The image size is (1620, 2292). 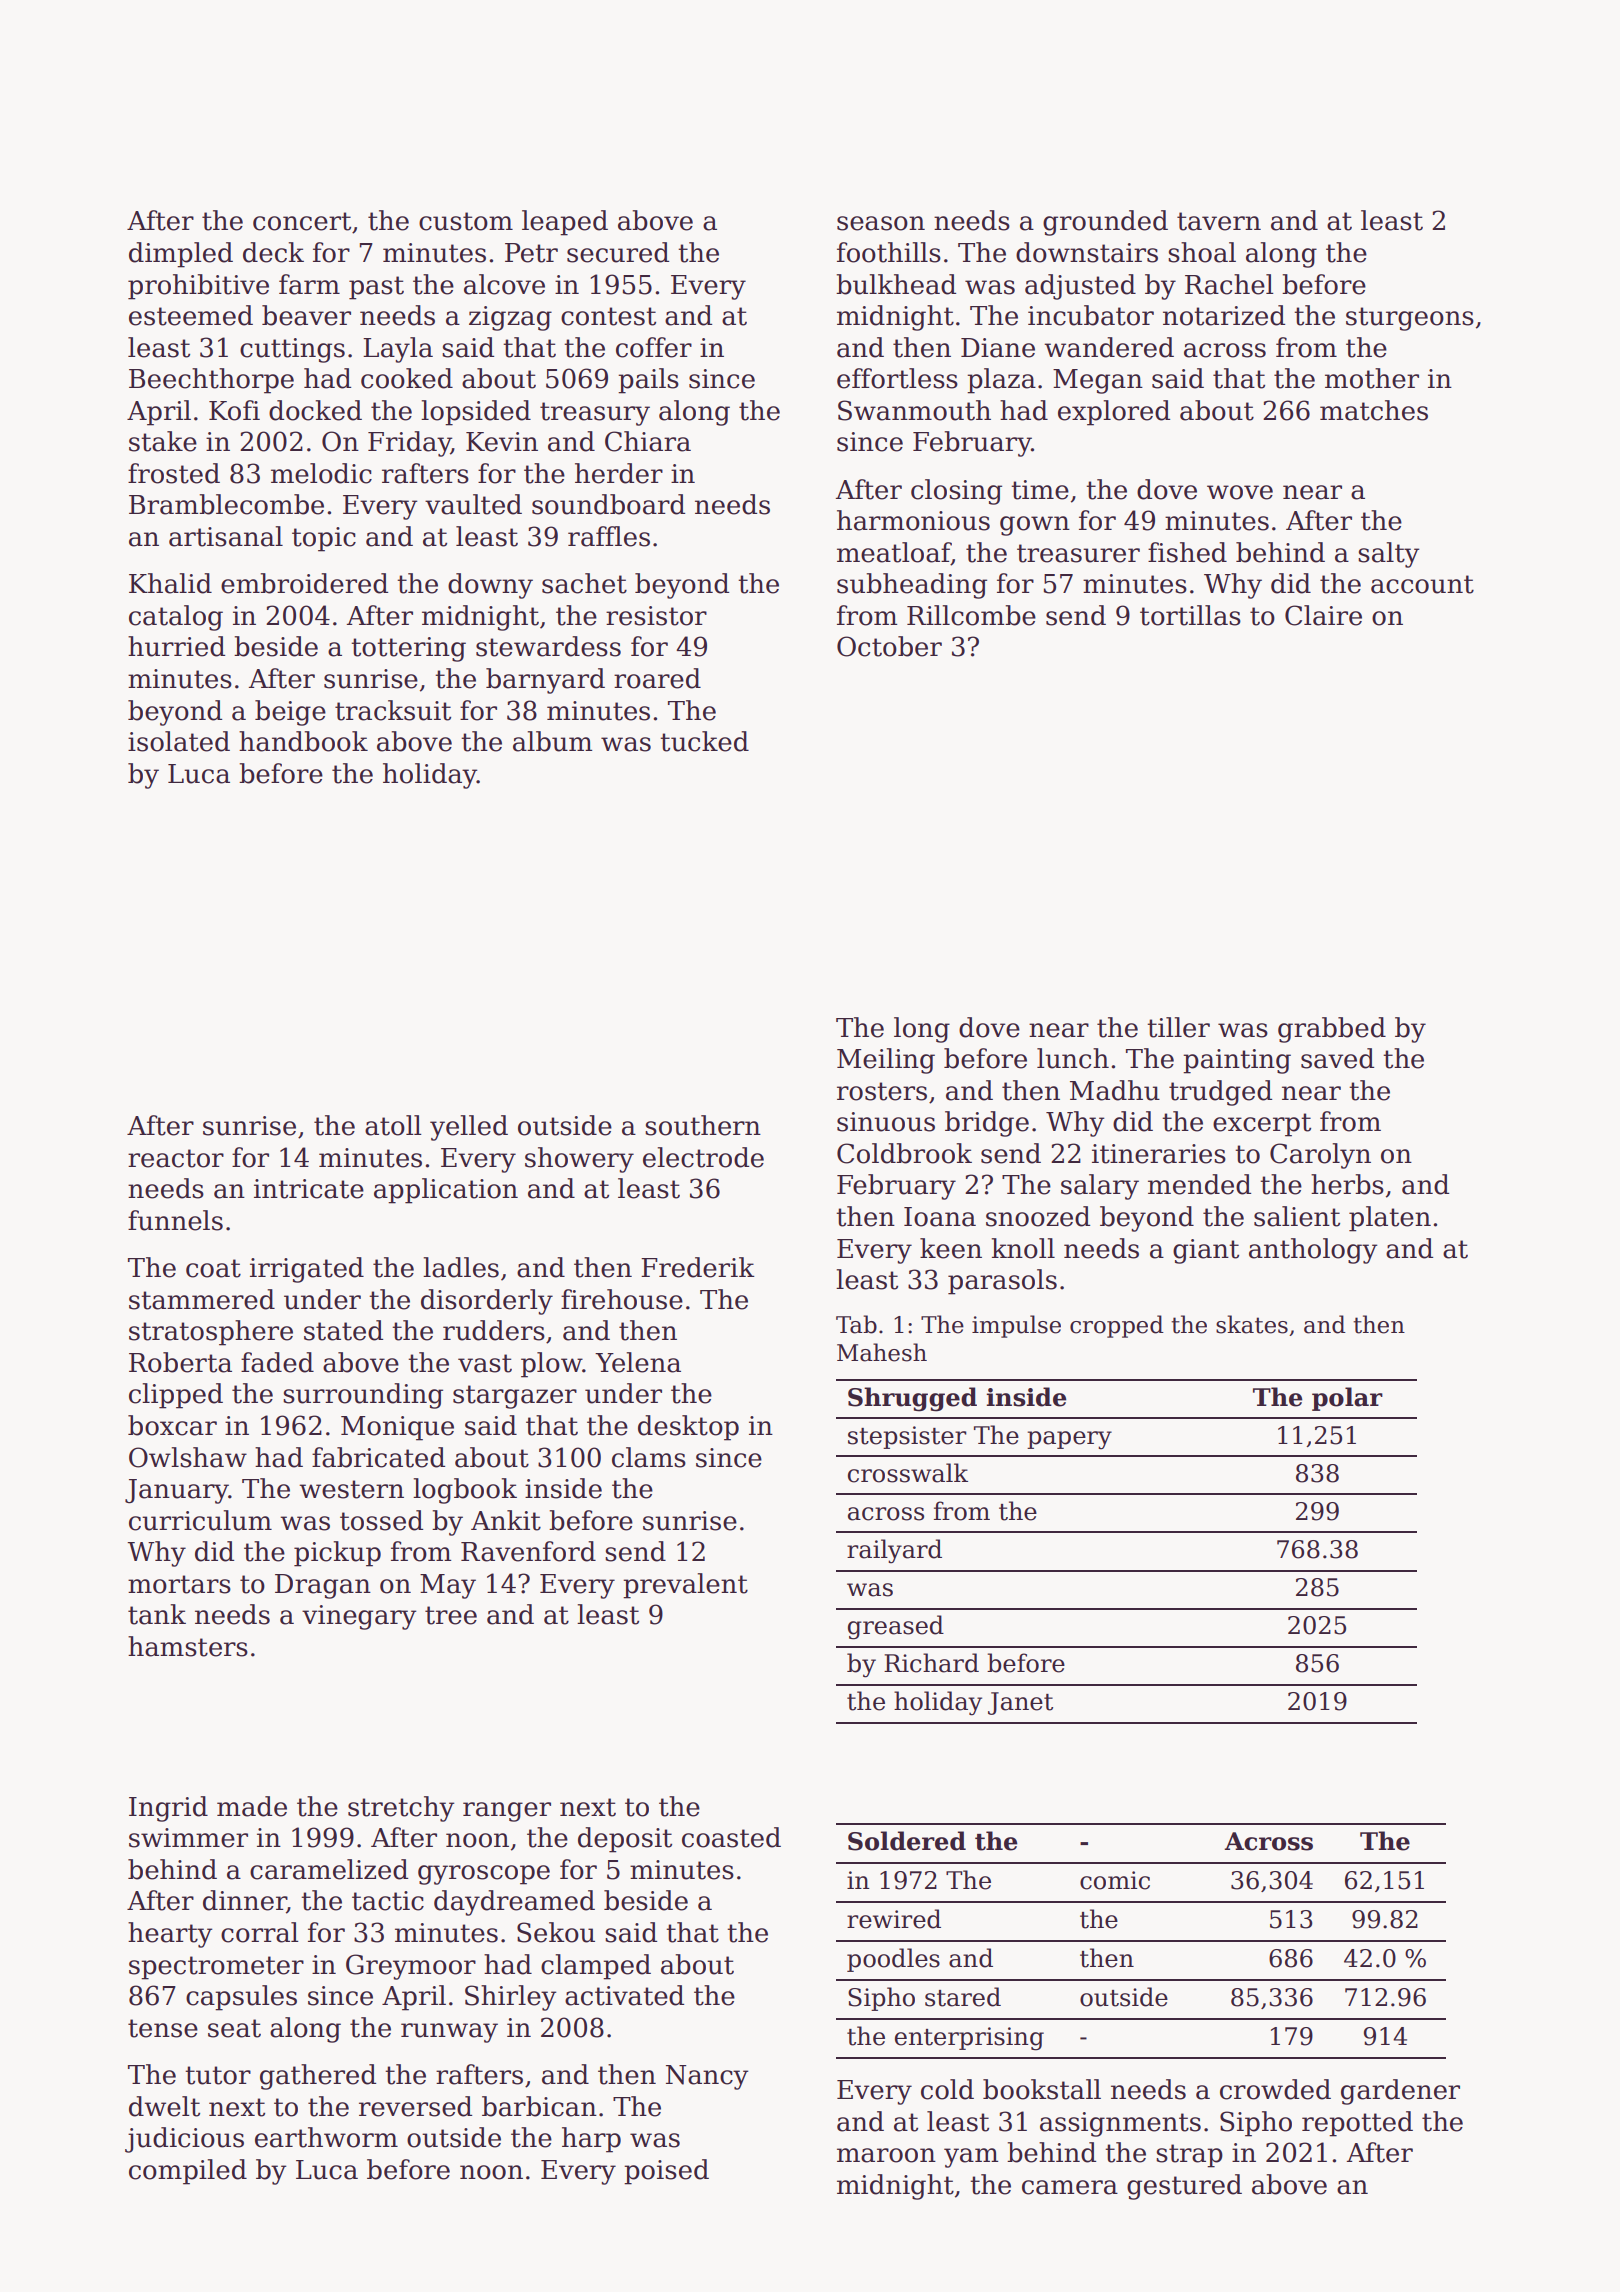 What do you see at coordinates (886, 2155) in the screenshot?
I see `maroon` at bounding box center [886, 2155].
